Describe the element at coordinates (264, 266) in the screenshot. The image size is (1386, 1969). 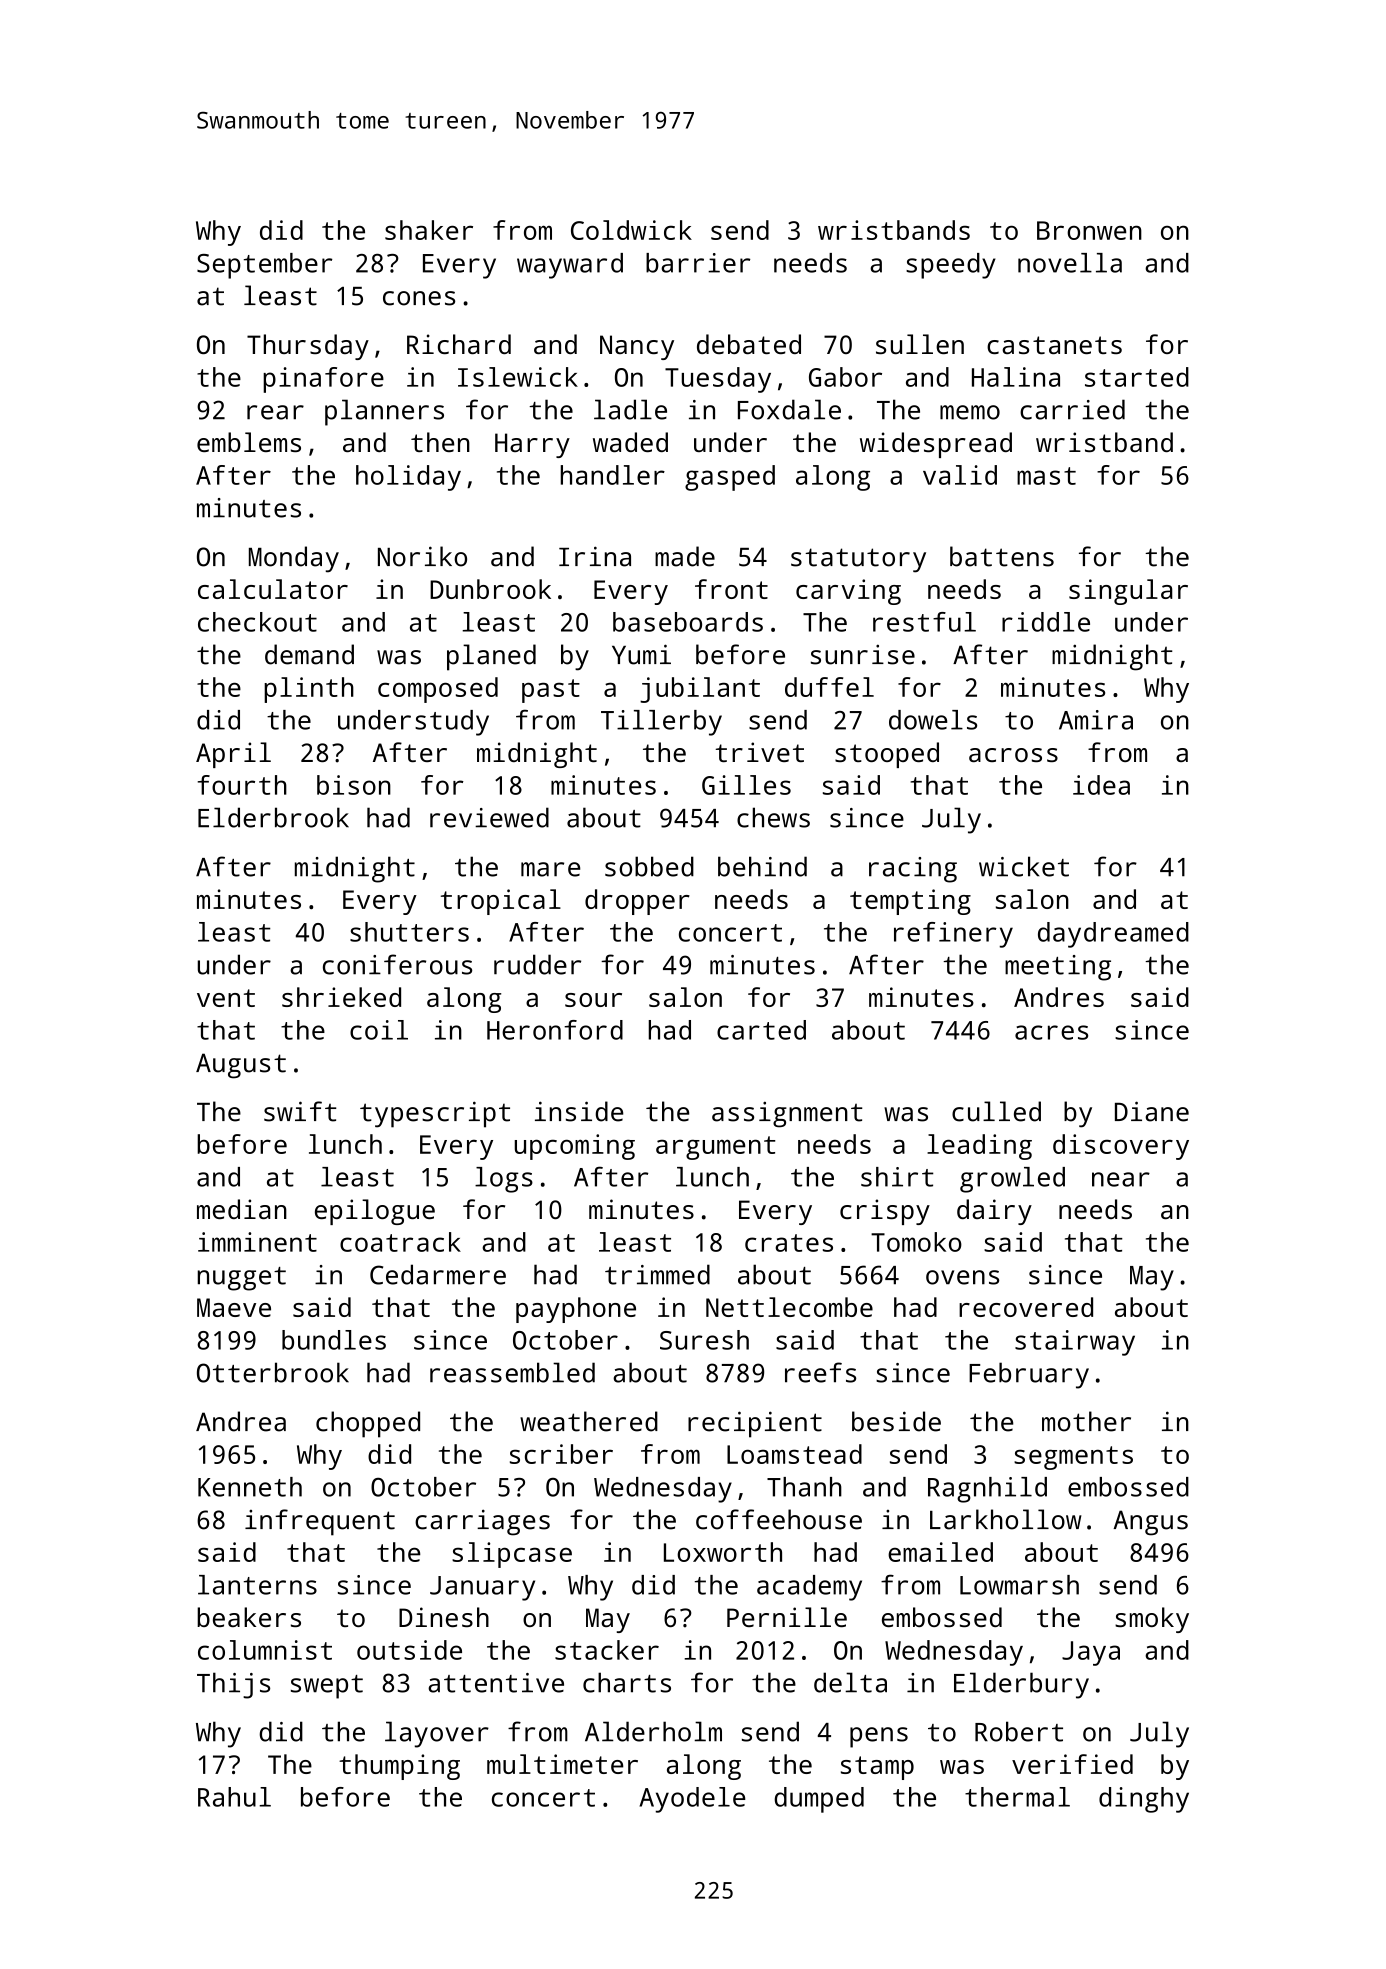
I see `September` at that location.
